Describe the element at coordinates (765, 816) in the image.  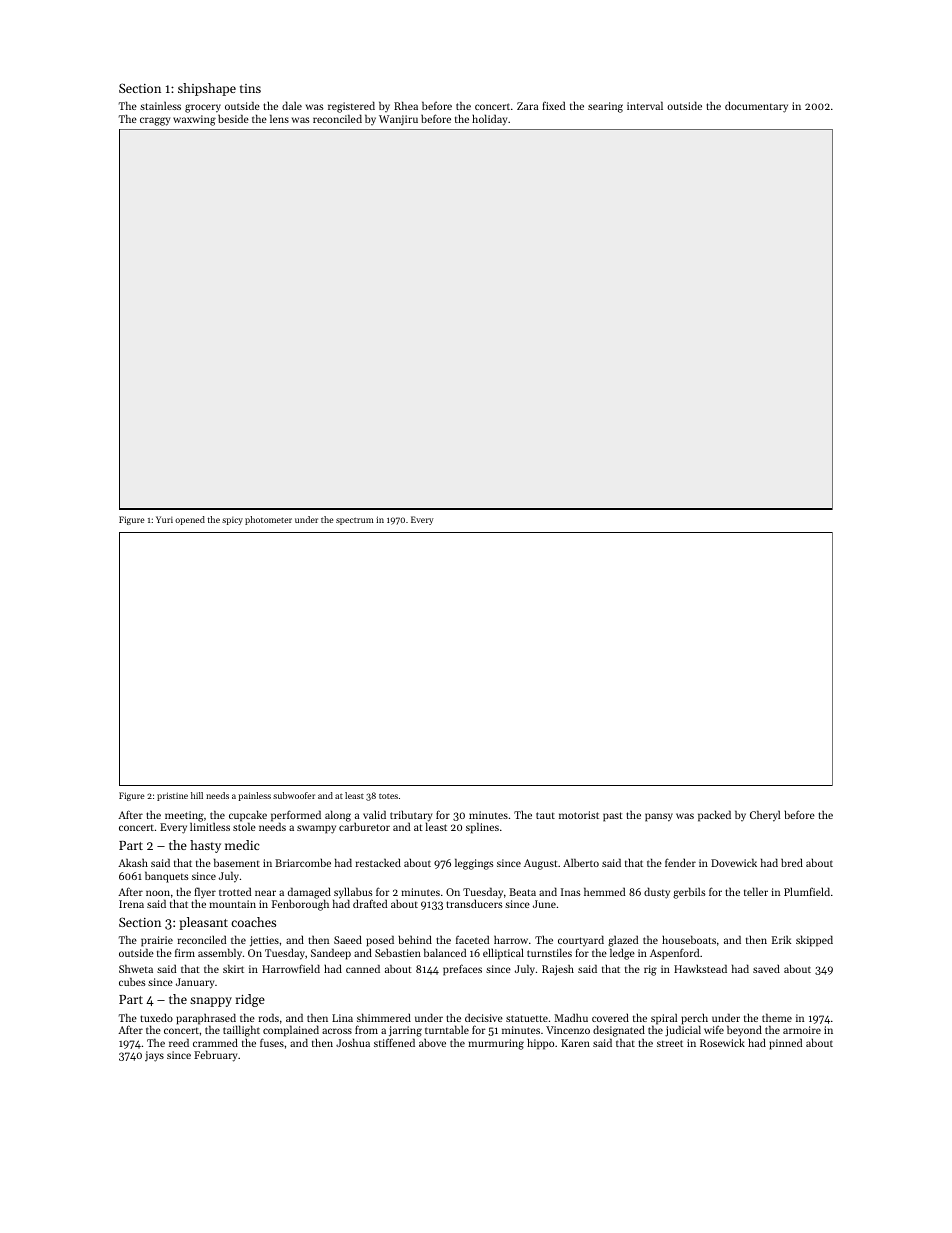
I see `Cheryl` at that location.
